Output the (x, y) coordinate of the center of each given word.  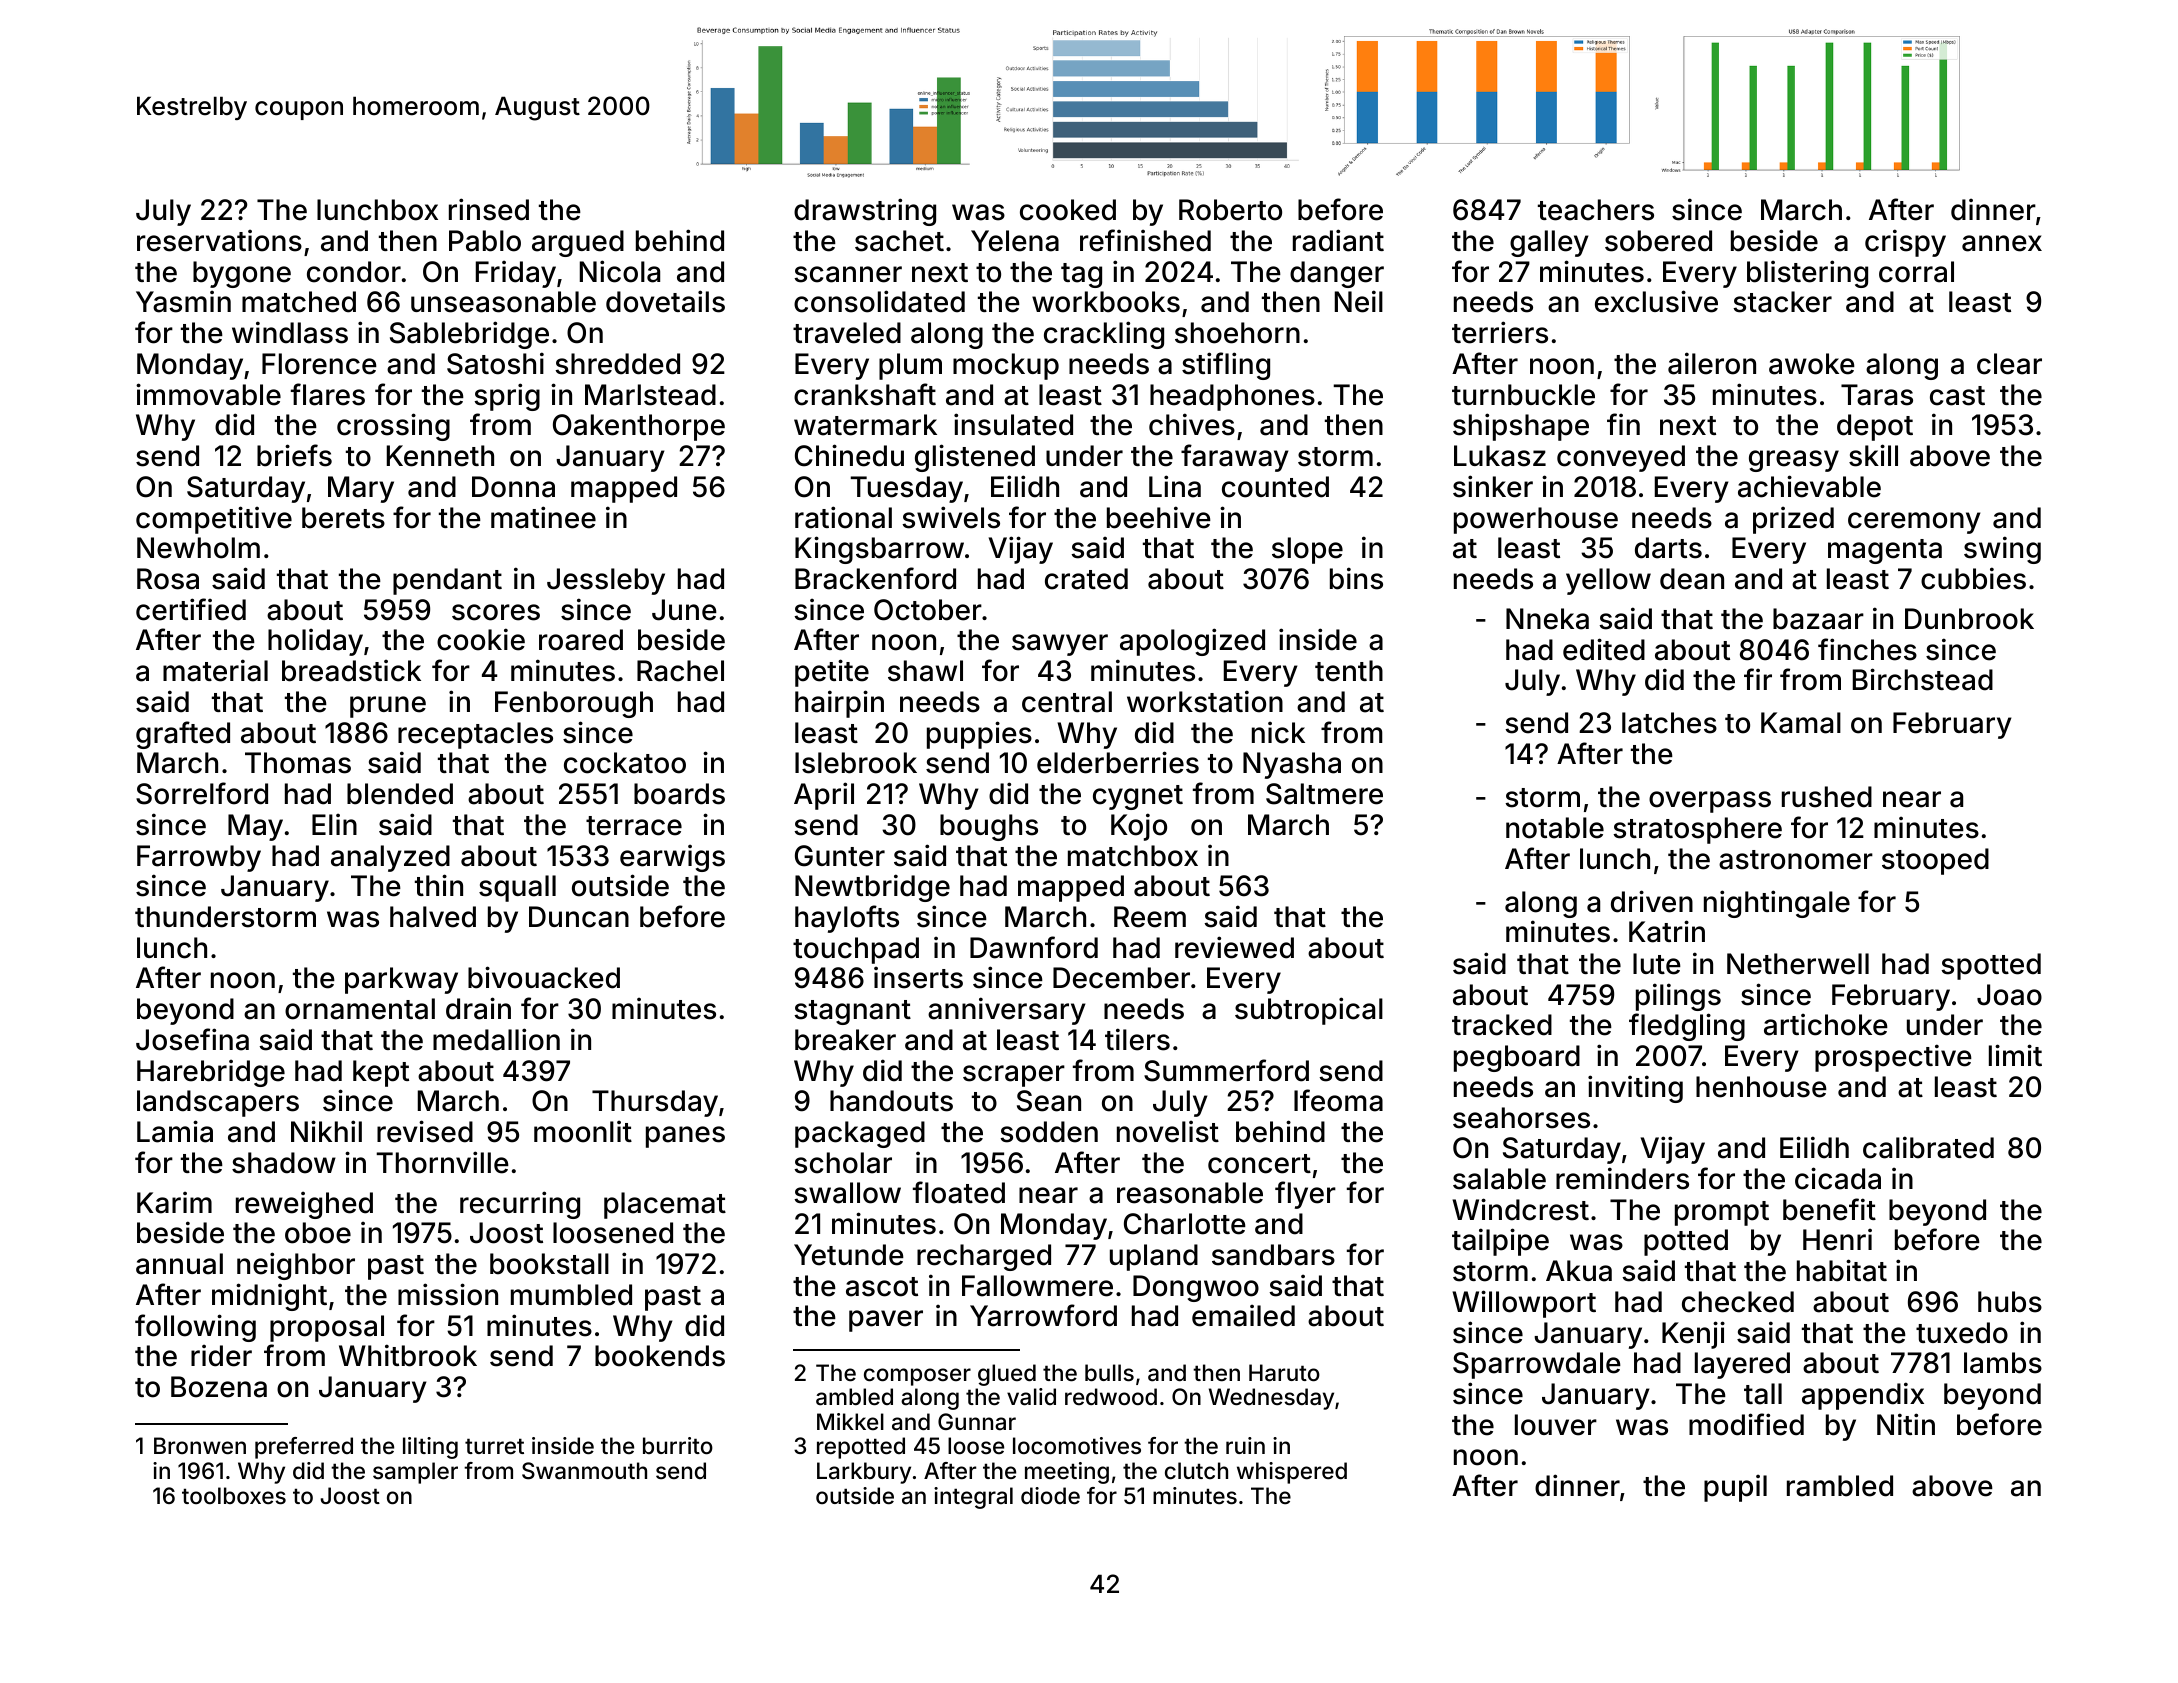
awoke (1812, 364)
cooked (1068, 210)
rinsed (489, 209)
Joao (2009, 995)
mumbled (571, 1295)
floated (959, 1192)
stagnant (852, 1012)
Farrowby (199, 858)
